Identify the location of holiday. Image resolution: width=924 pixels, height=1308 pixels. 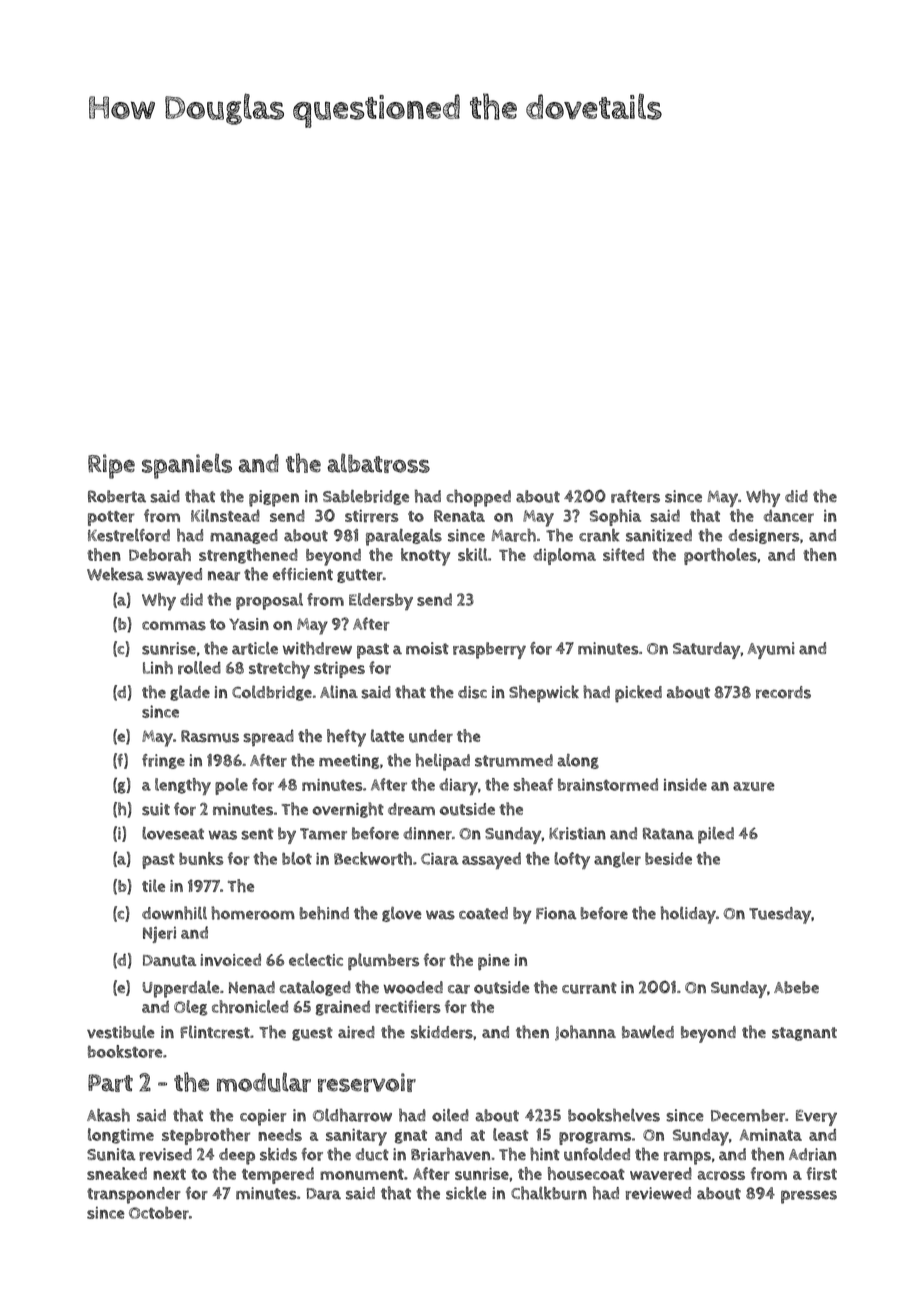
(688, 915).
